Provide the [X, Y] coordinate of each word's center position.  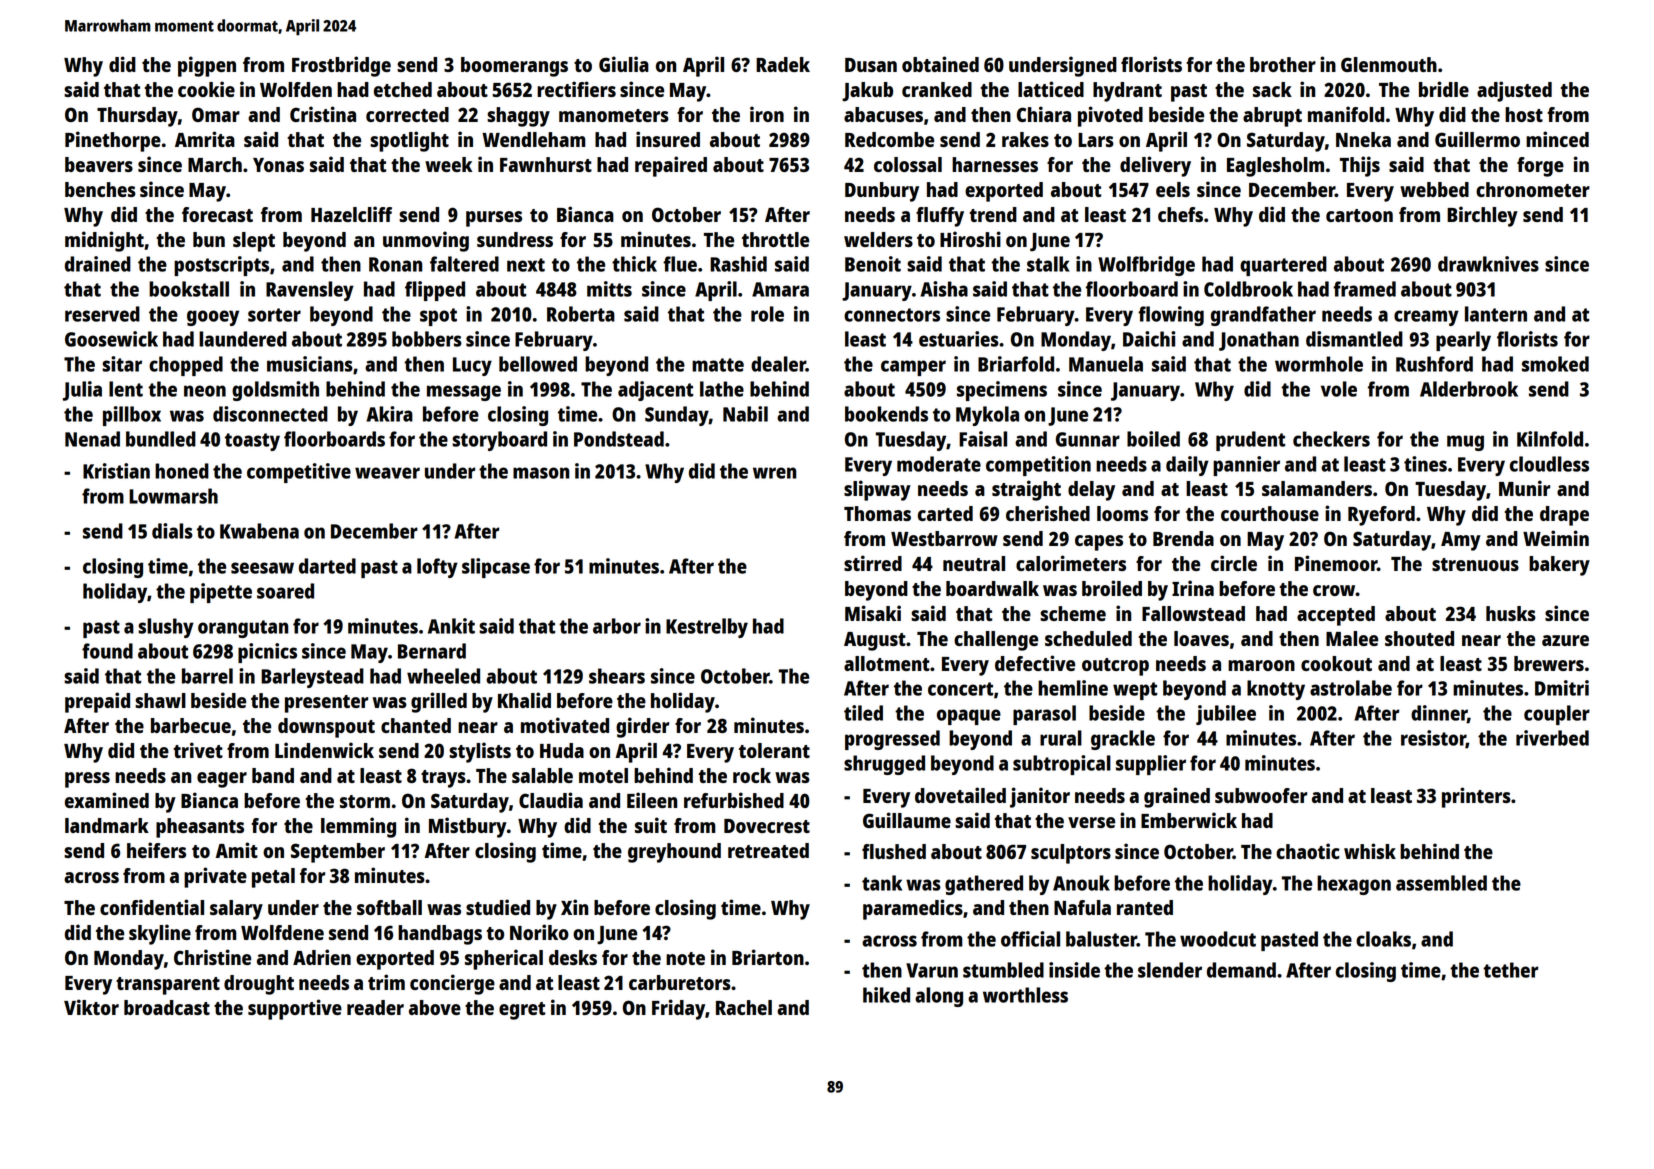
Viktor [91, 1007]
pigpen [207, 66]
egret [522, 1011]
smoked [1555, 364]
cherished [1048, 513]
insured [668, 139]
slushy [166, 628]
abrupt [1272, 117]
